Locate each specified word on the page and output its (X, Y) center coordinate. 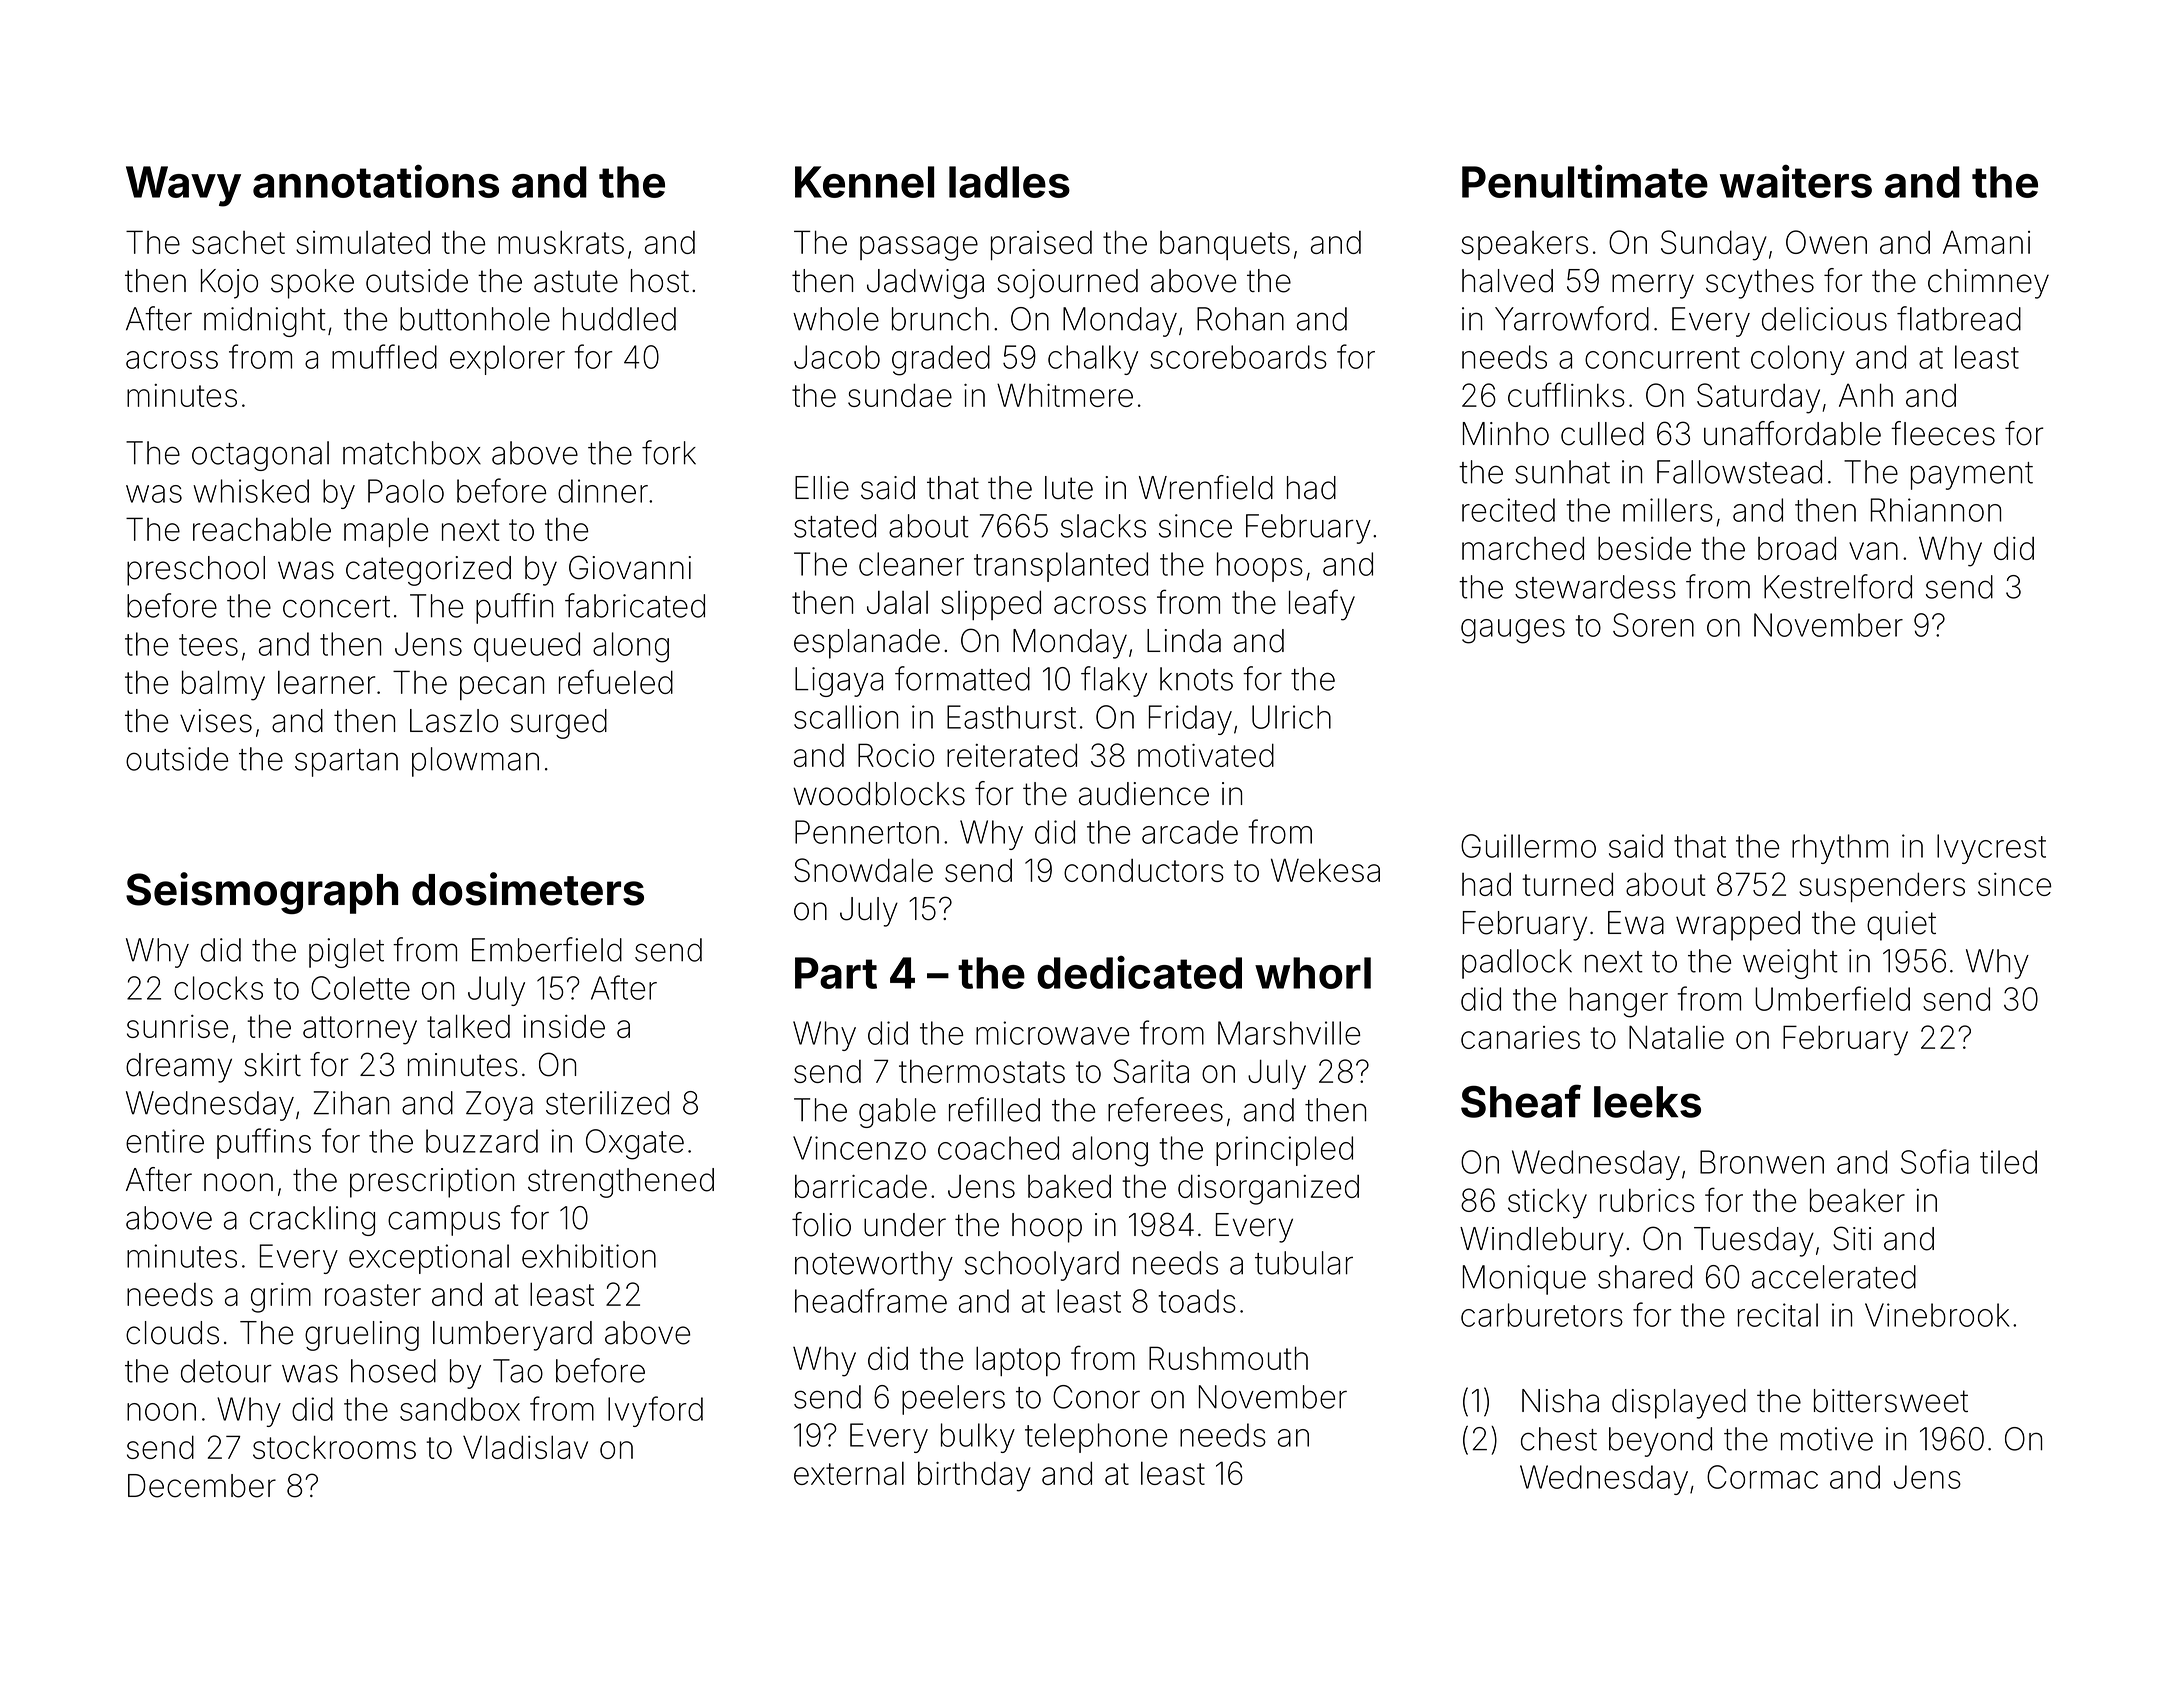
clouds (172, 1333)
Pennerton (867, 832)
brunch (940, 319)
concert (336, 607)
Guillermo (1528, 846)
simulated (363, 242)
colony (1798, 360)
